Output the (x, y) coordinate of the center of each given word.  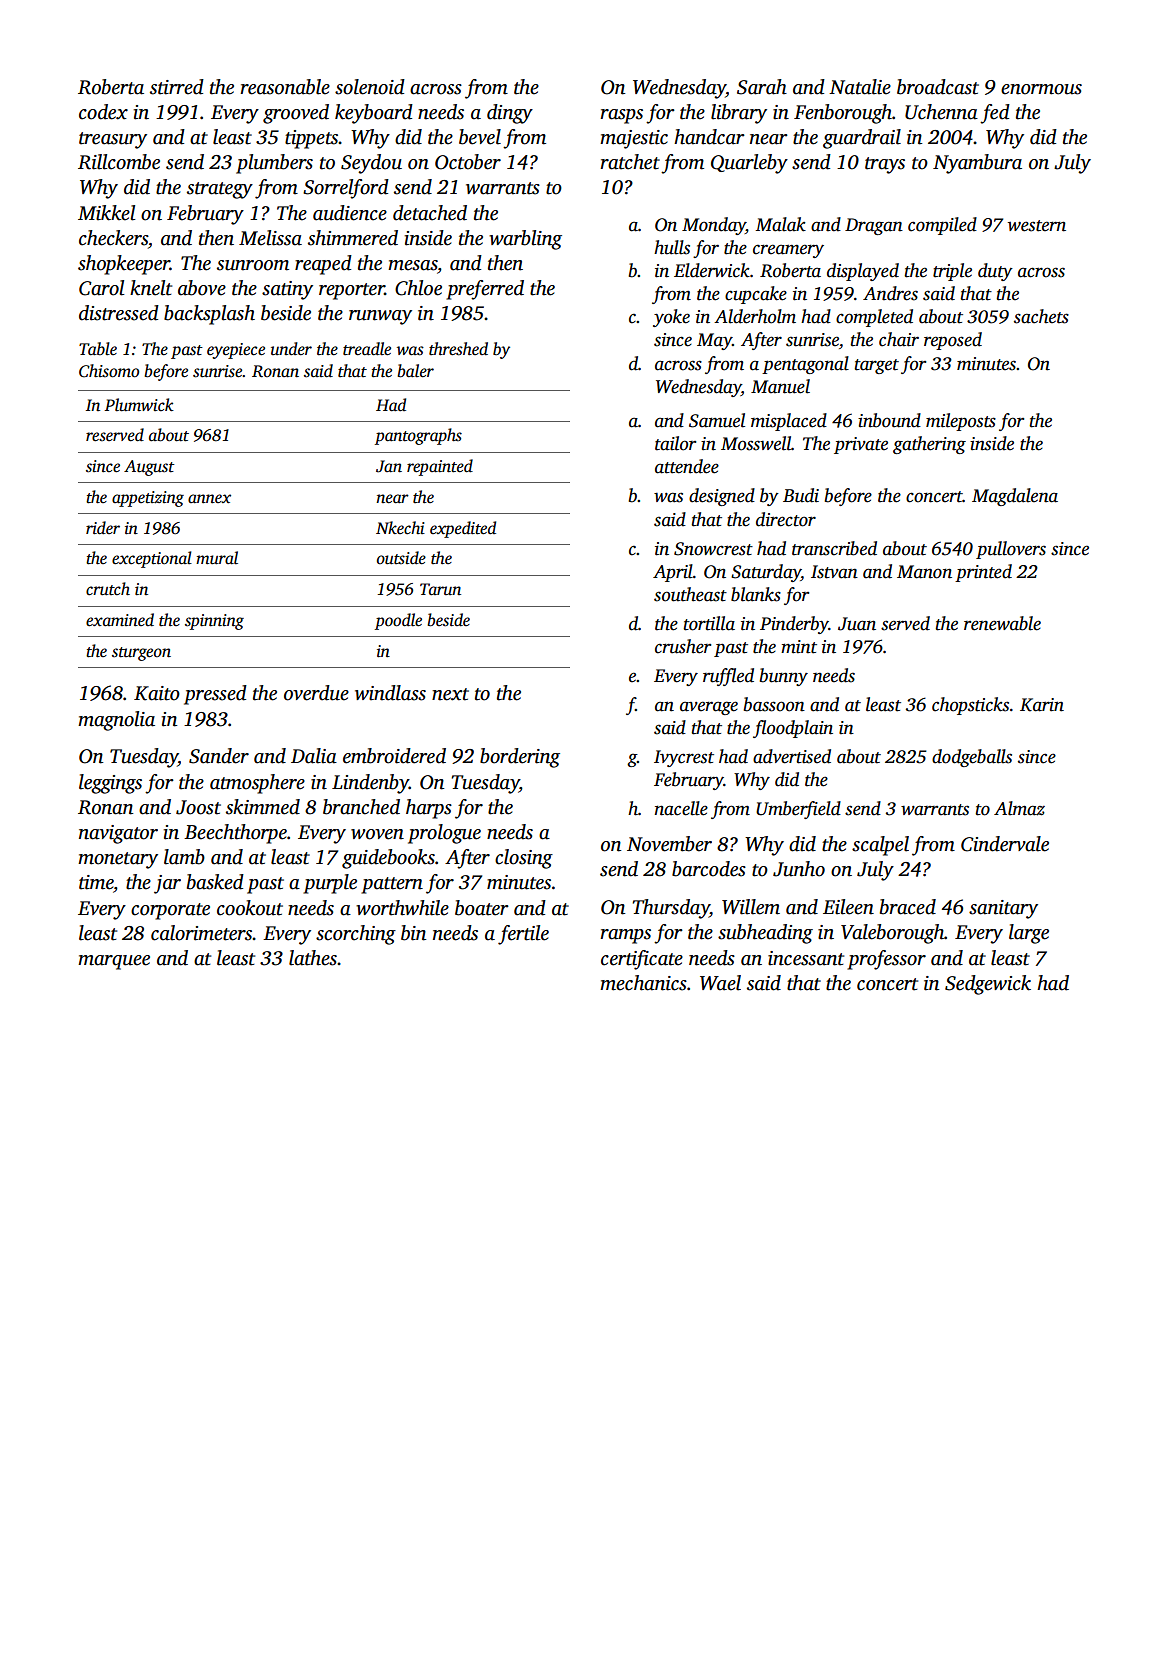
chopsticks (970, 706)
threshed (458, 349)
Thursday (671, 909)
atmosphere (257, 784)
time (96, 882)
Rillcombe (119, 162)
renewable (1002, 623)
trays (885, 165)
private (861, 445)
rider (103, 528)
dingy (510, 114)
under (291, 349)
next (450, 694)
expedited (463, 529)
